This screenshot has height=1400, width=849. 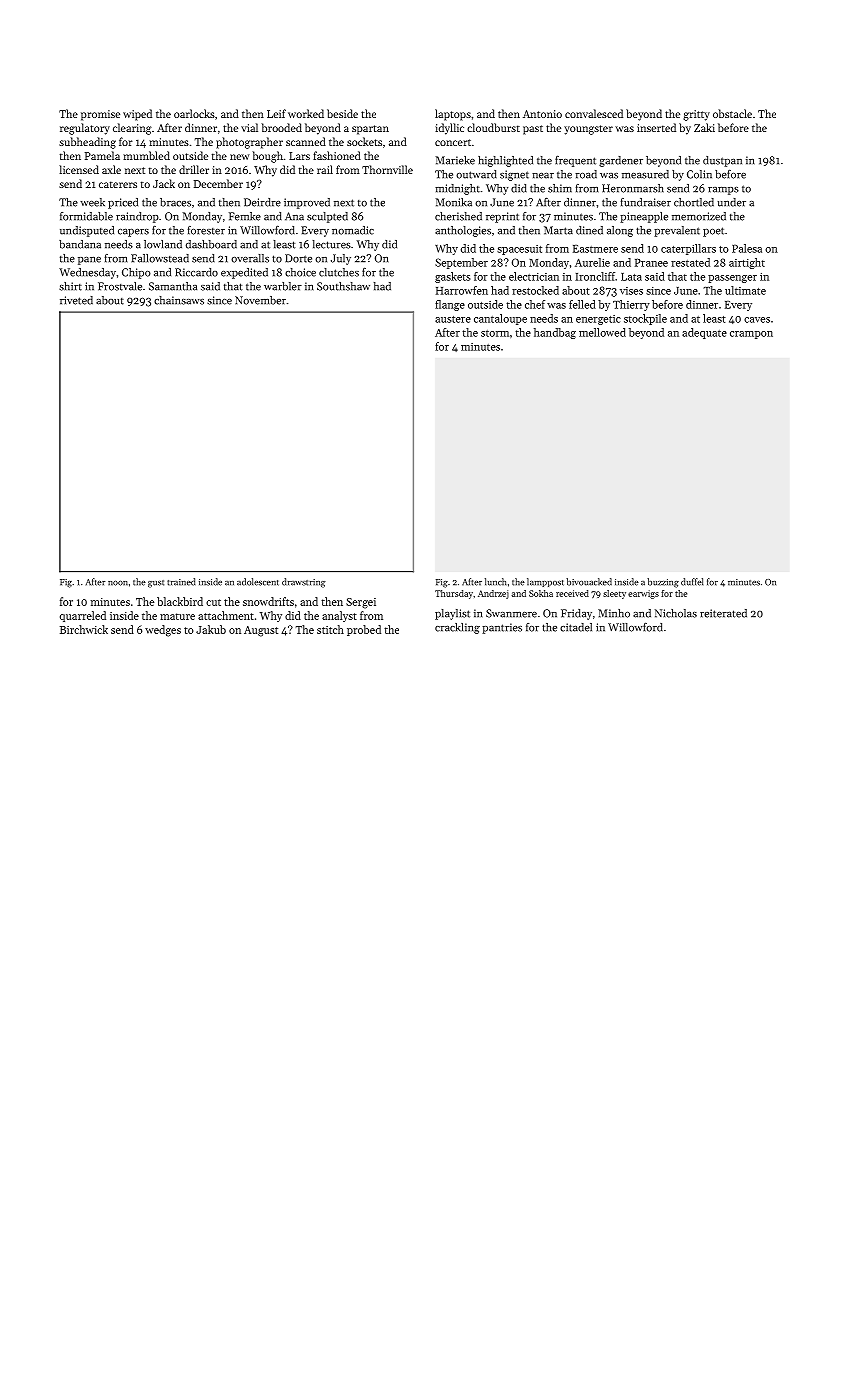 I want to click on outward, so click(x=476, y=174).
